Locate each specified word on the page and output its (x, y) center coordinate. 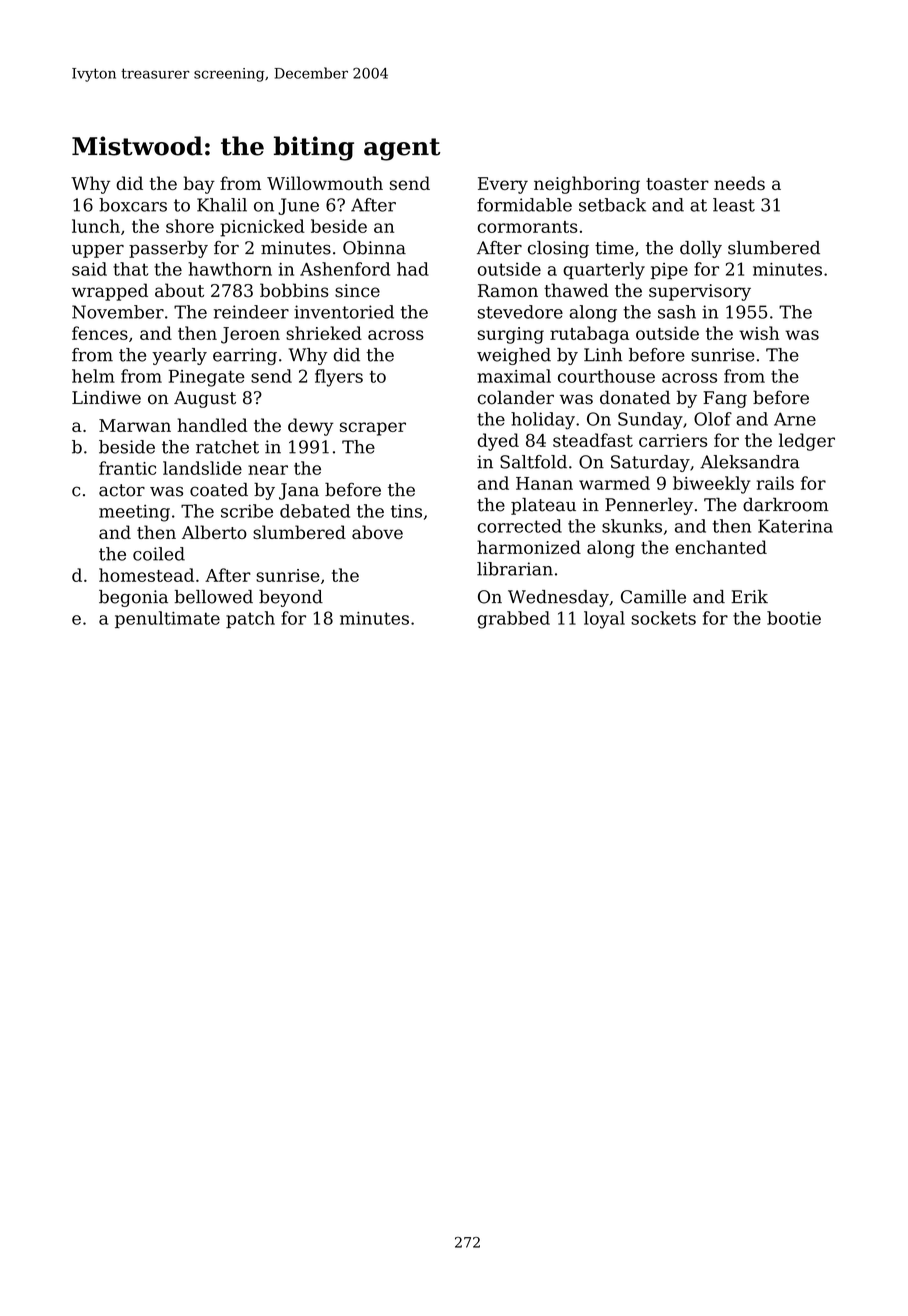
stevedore (520, 312)
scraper (373, 429)
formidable (524, 205)
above (377, 532)
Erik (749, 596)
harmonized (529, 547)
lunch (96, 226)
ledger (807, 442)
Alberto (214, 532)
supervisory (700, 292)
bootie (794, 618)
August (205, 399)
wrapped (110, 292)
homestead (146, 575)
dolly (701, 249)
